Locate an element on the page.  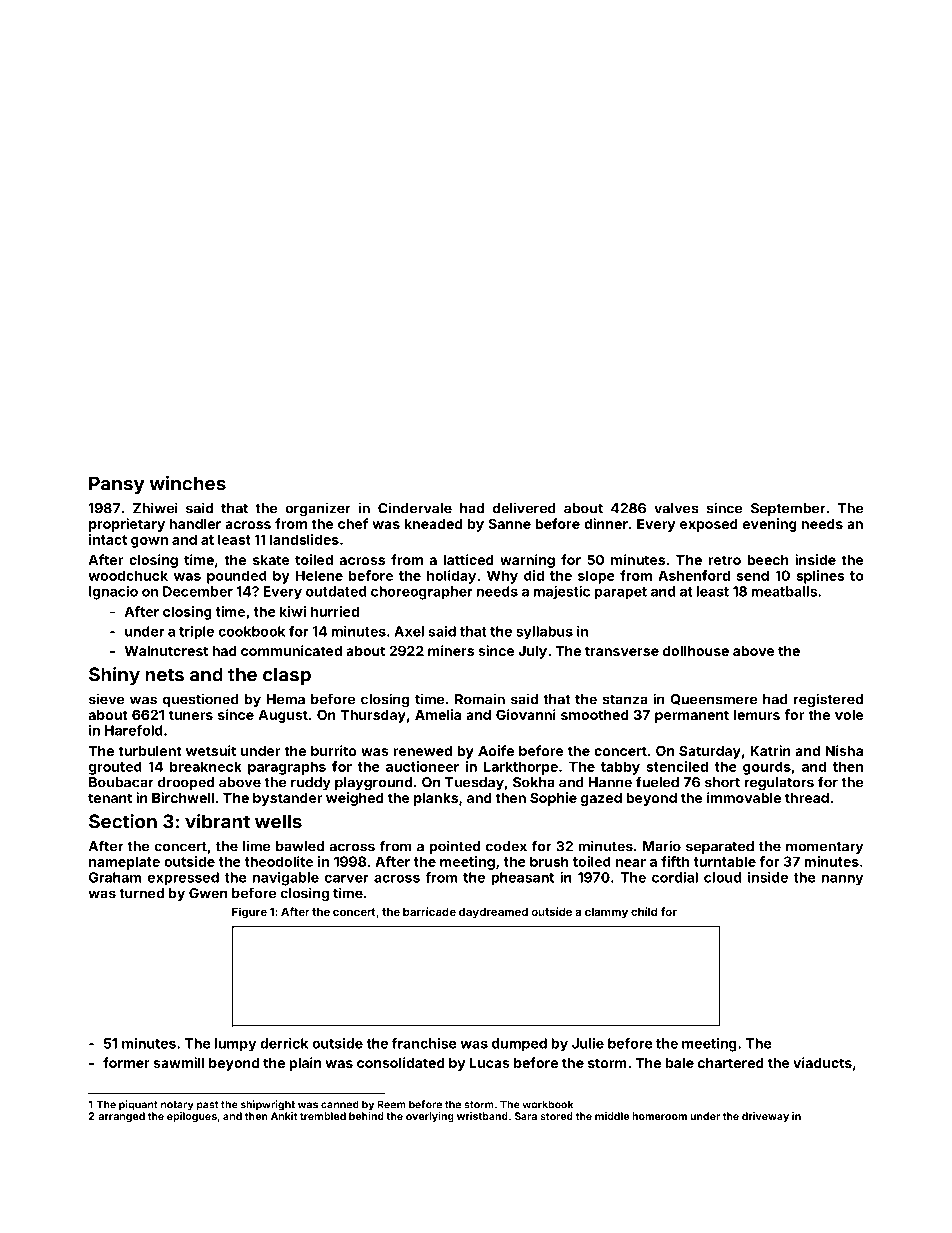
chef is located at coordinates (353, 523).
